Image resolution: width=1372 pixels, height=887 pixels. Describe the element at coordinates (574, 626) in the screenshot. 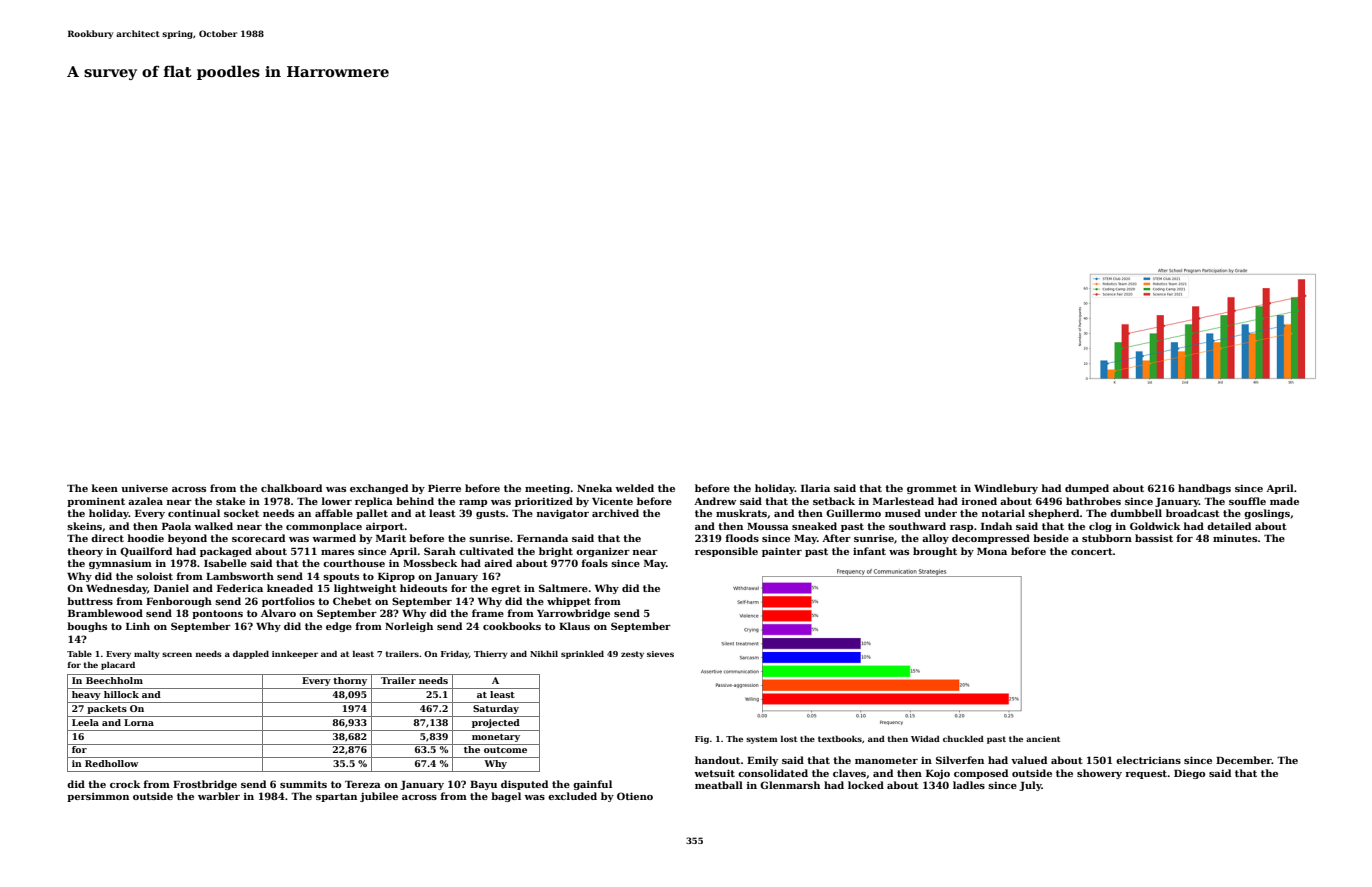

I see `Klaus` at that location.
